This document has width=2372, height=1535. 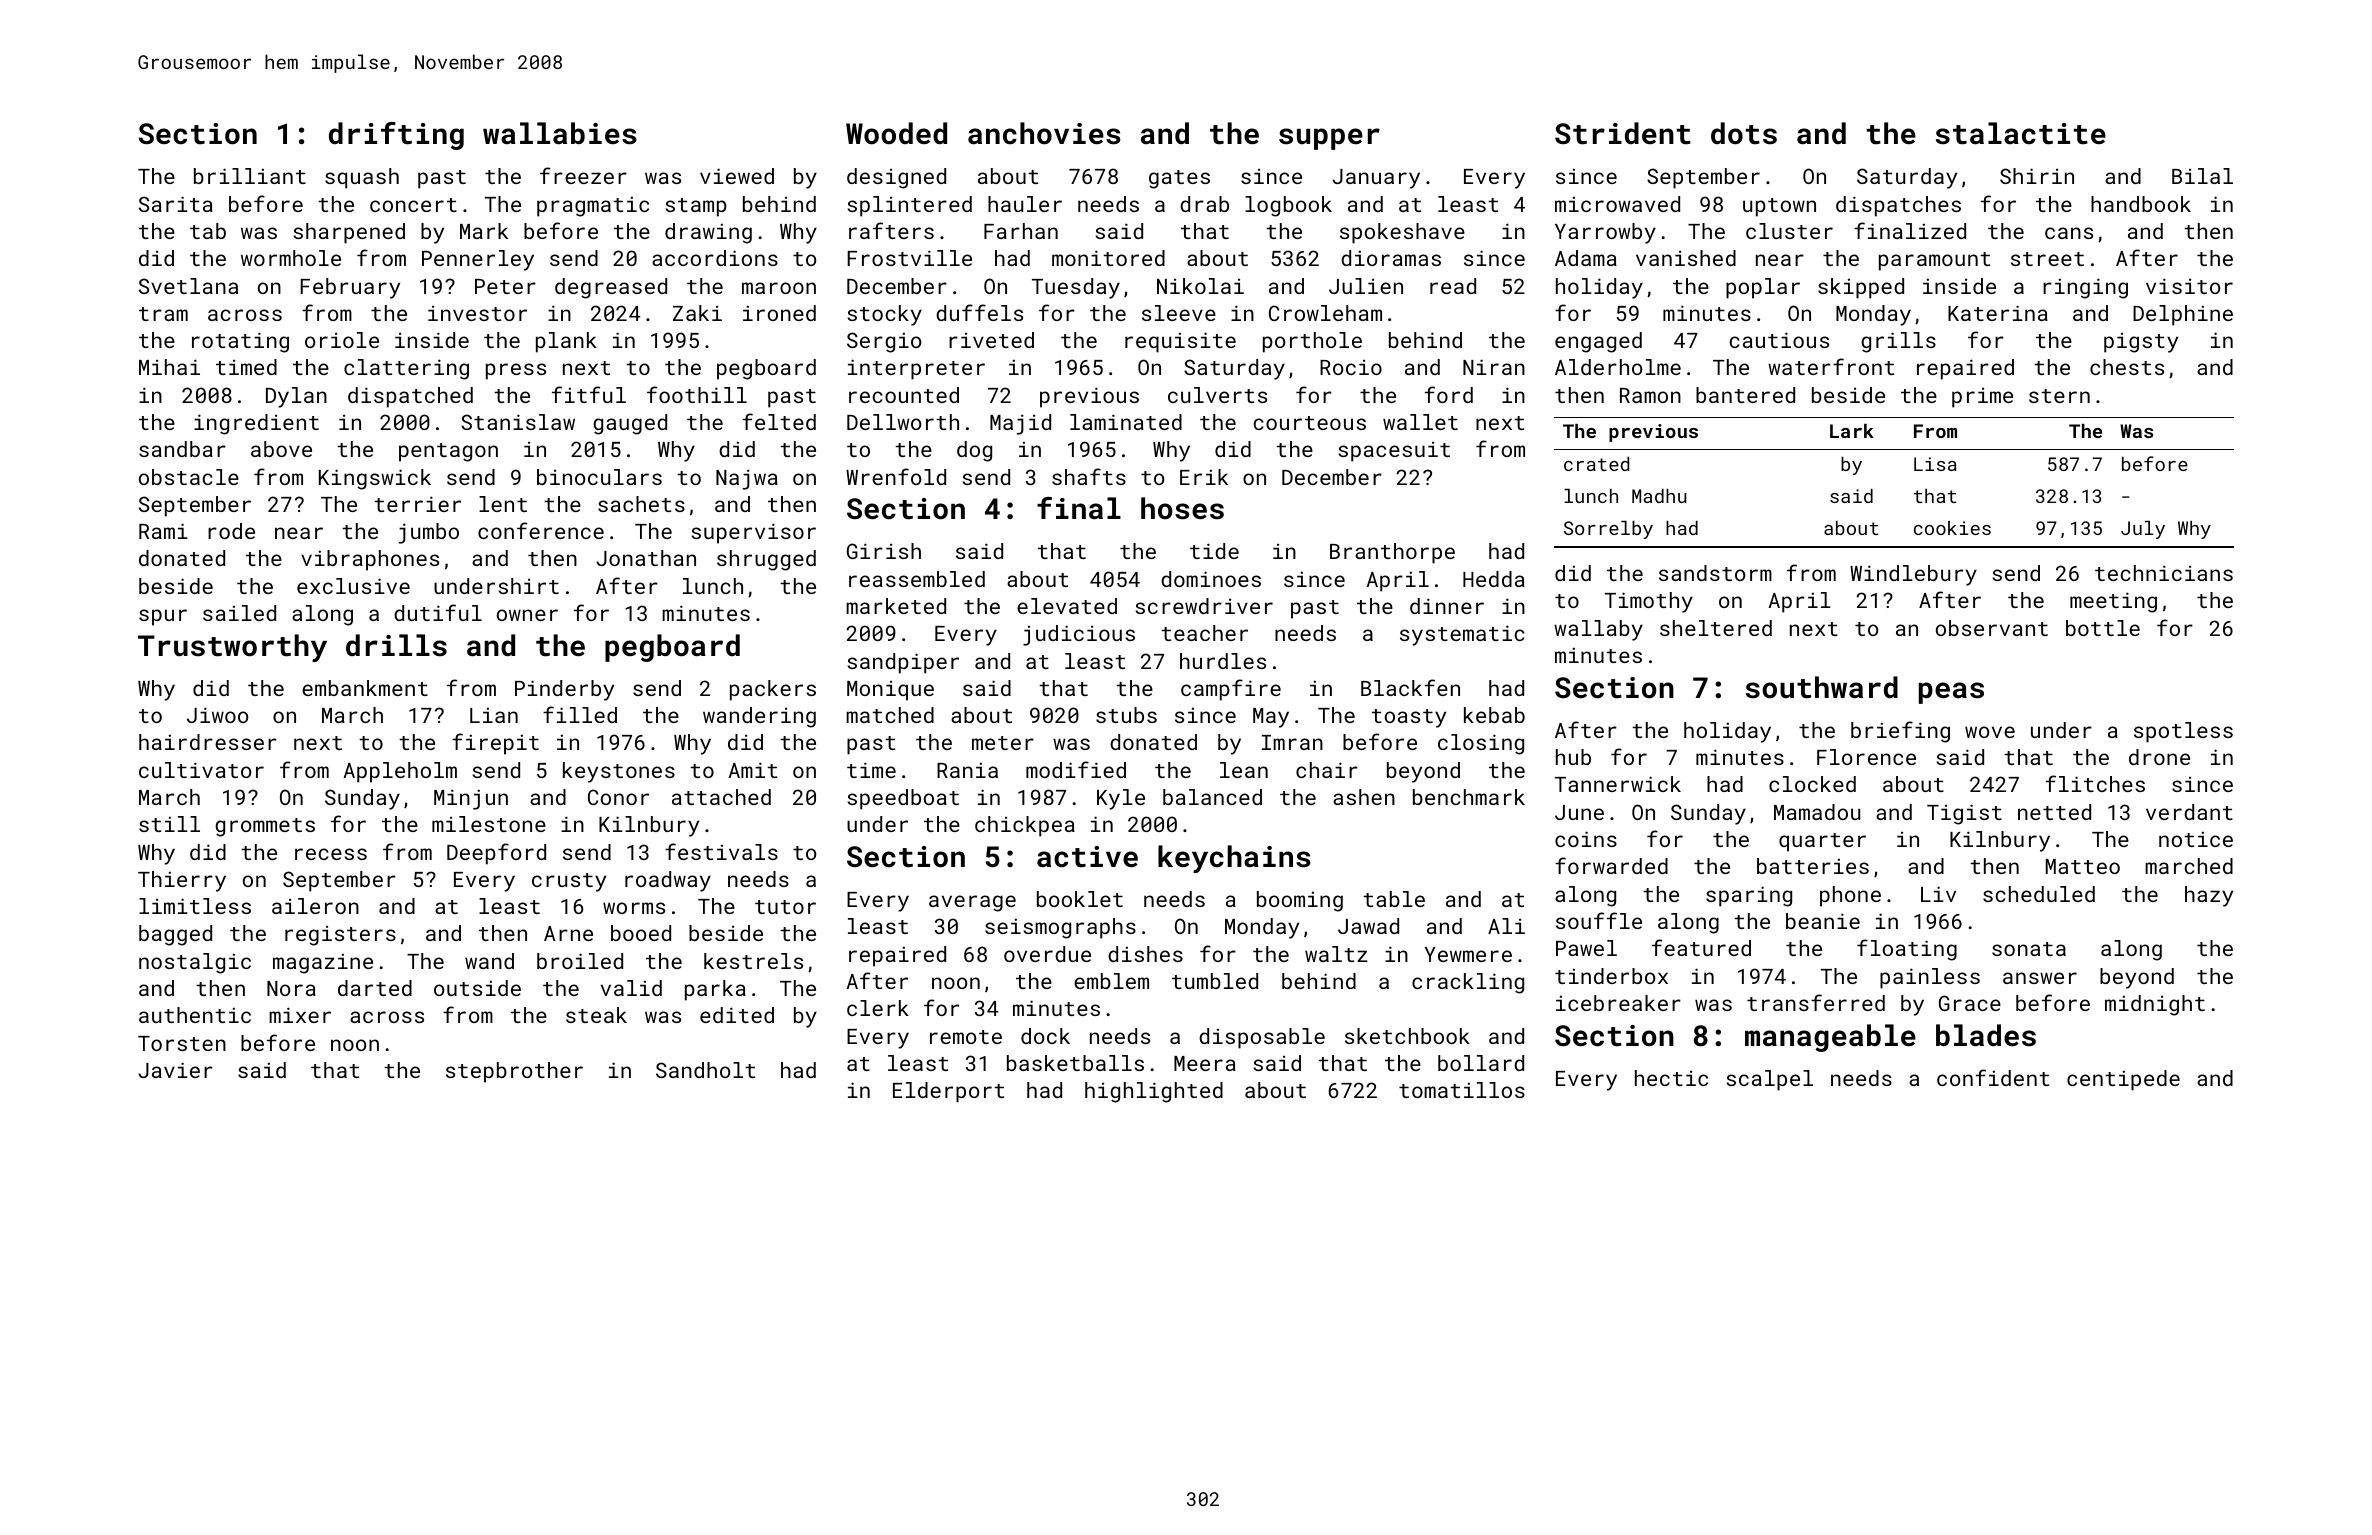 What do you see at coordinates (884, 342) in the document?
I see `Sergio` at bounding box center [884, 342].
